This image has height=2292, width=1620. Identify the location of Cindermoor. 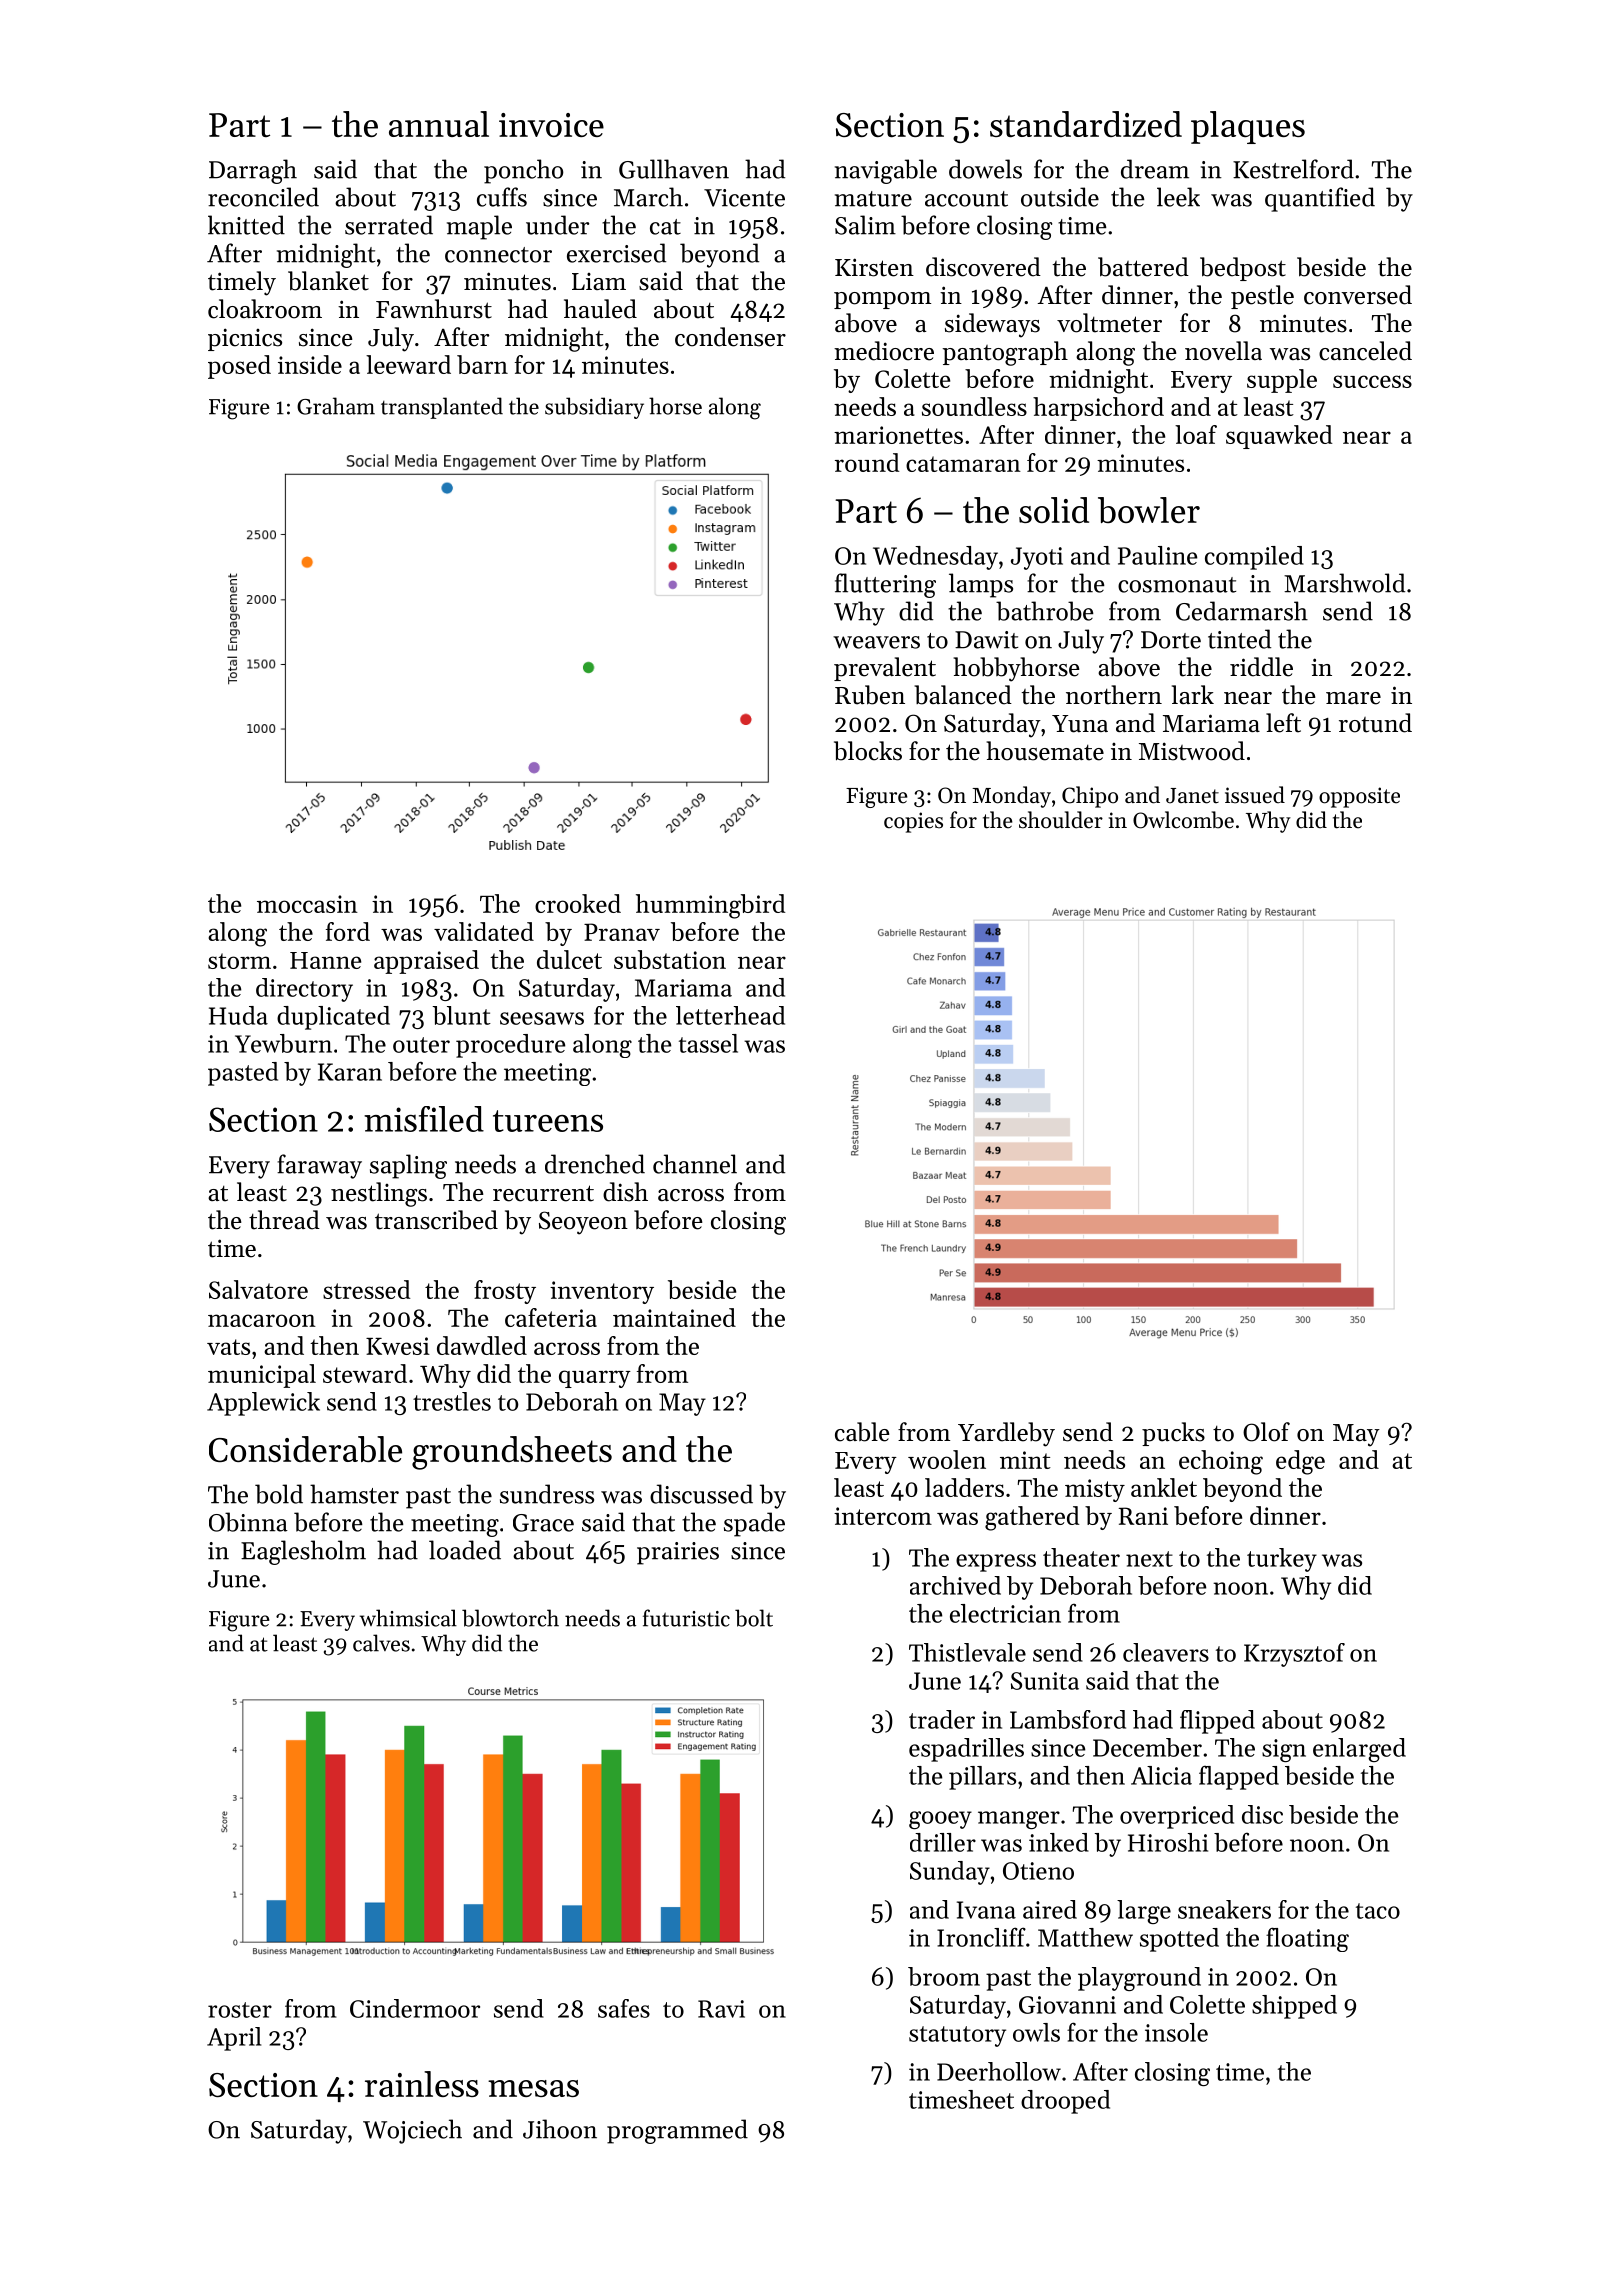
(415, 2008).
